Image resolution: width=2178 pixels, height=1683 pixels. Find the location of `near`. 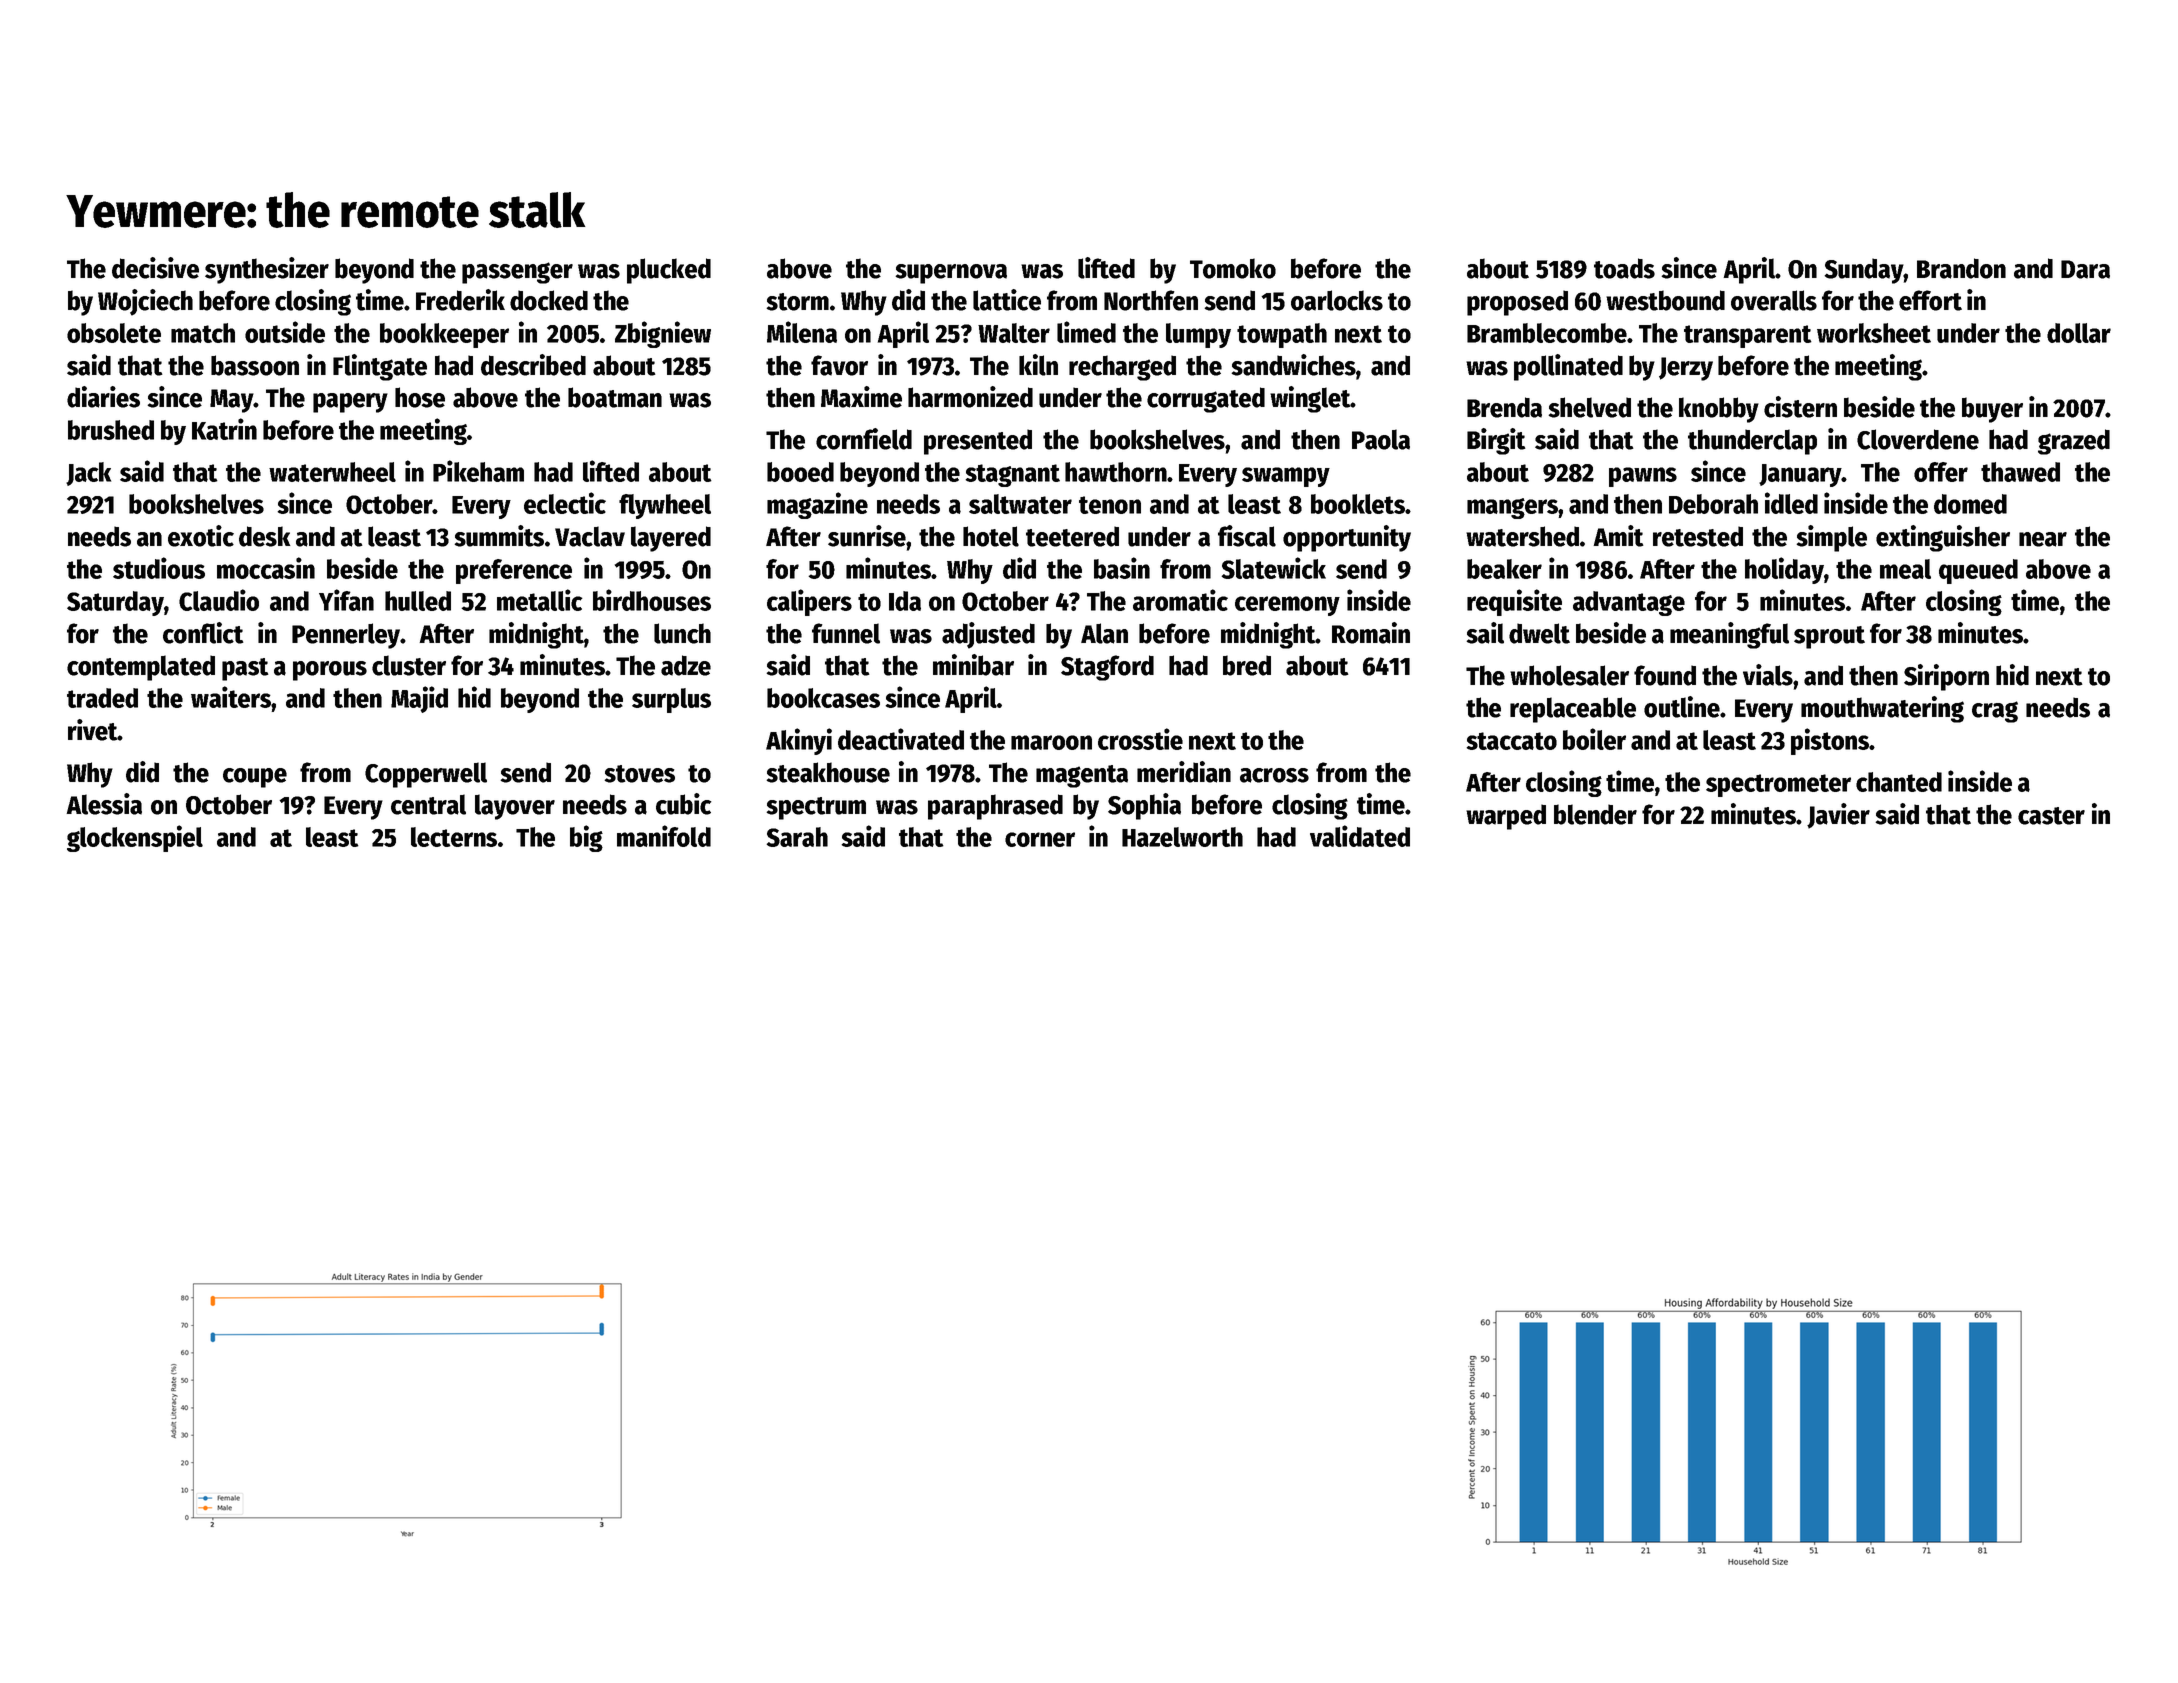

near is located at coordinates (2043, 539).
